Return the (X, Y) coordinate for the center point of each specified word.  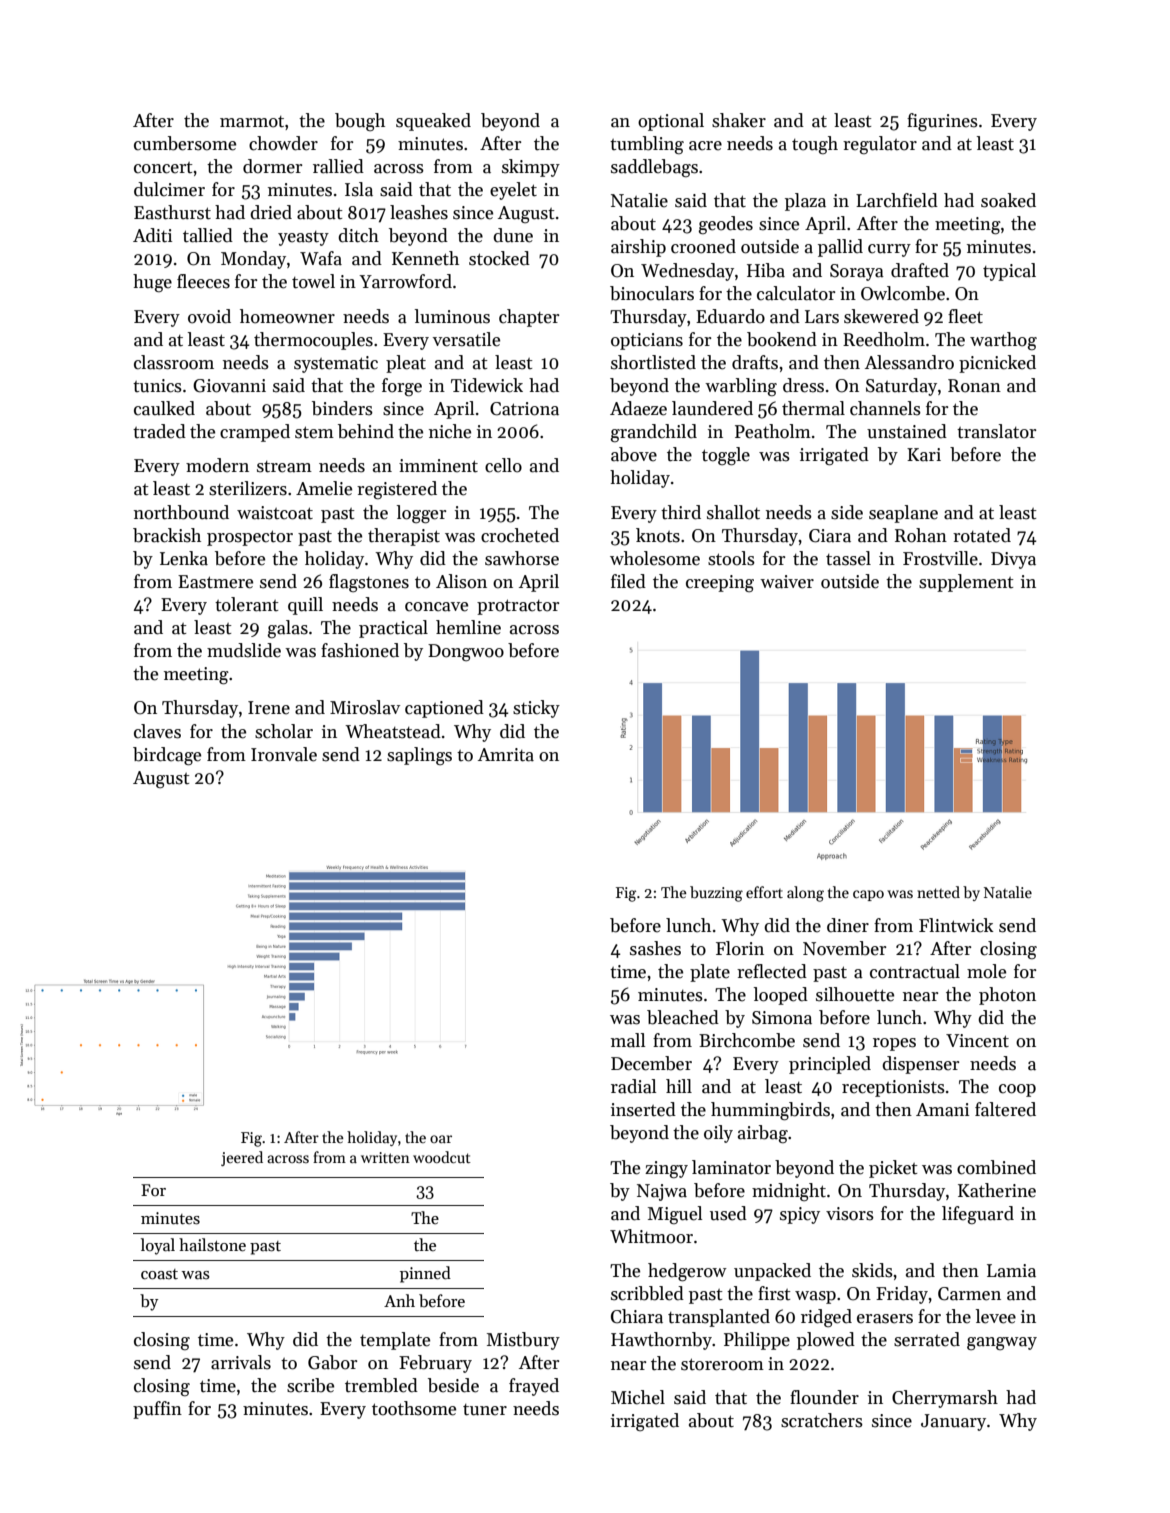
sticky (536, 709)
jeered (242, 1158)
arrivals (241, 1362)
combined (996, 1167)
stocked (499, 258)
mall (628, 1040)
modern (217, 465)
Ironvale (284, 754)
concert (163, 168)
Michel (638, 1397)
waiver (787, 582)
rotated (982, 535)
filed (628, 581)
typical (1009, 272)
